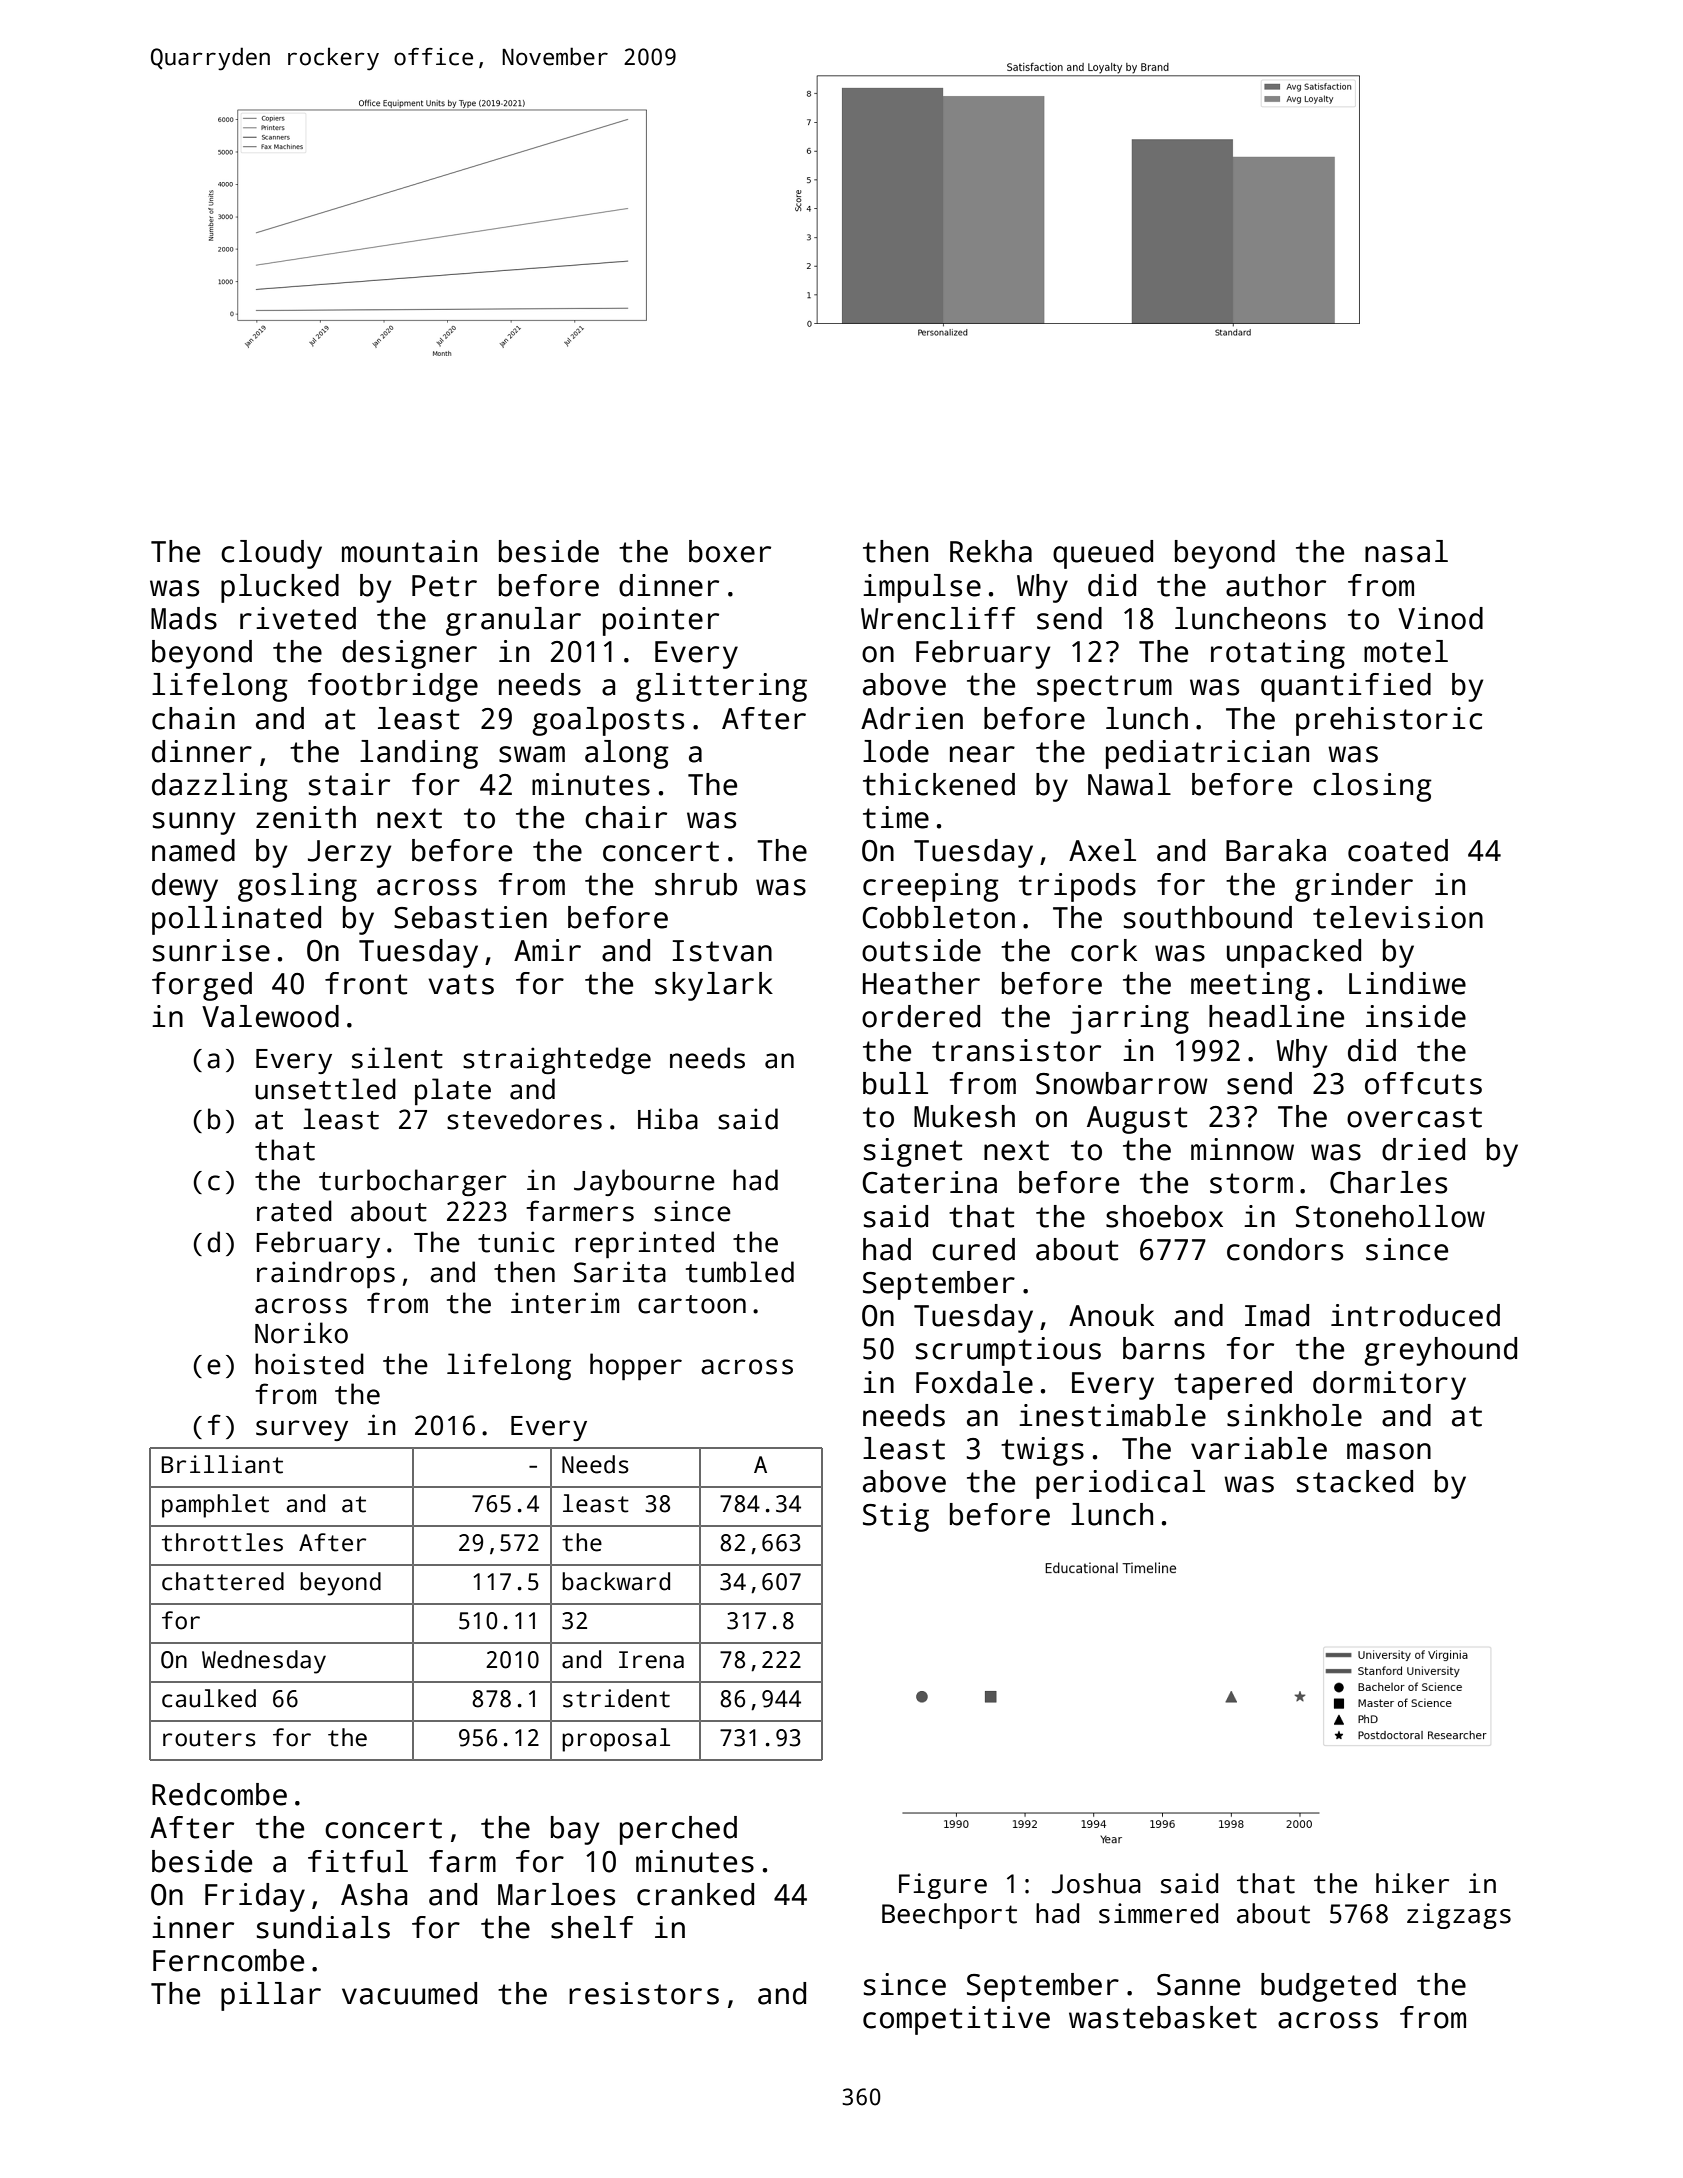 This screenshot has height=2178, width=1683. Describe the element at coordinates (730, 551) in the screenshot. I see `boxer` at that location.
